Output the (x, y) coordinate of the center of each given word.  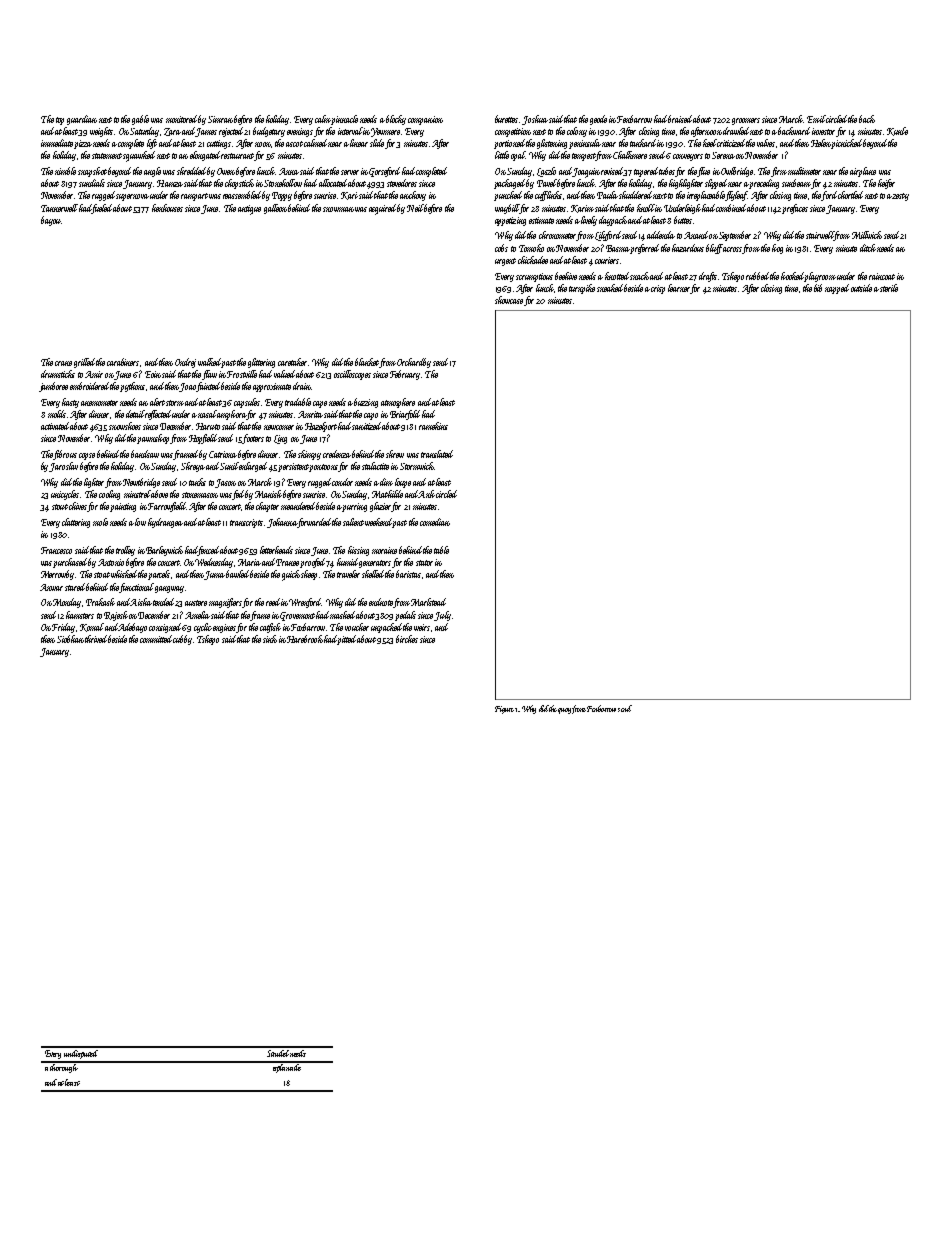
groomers (746, 121)
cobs (501, 248)
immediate (57, 143)
